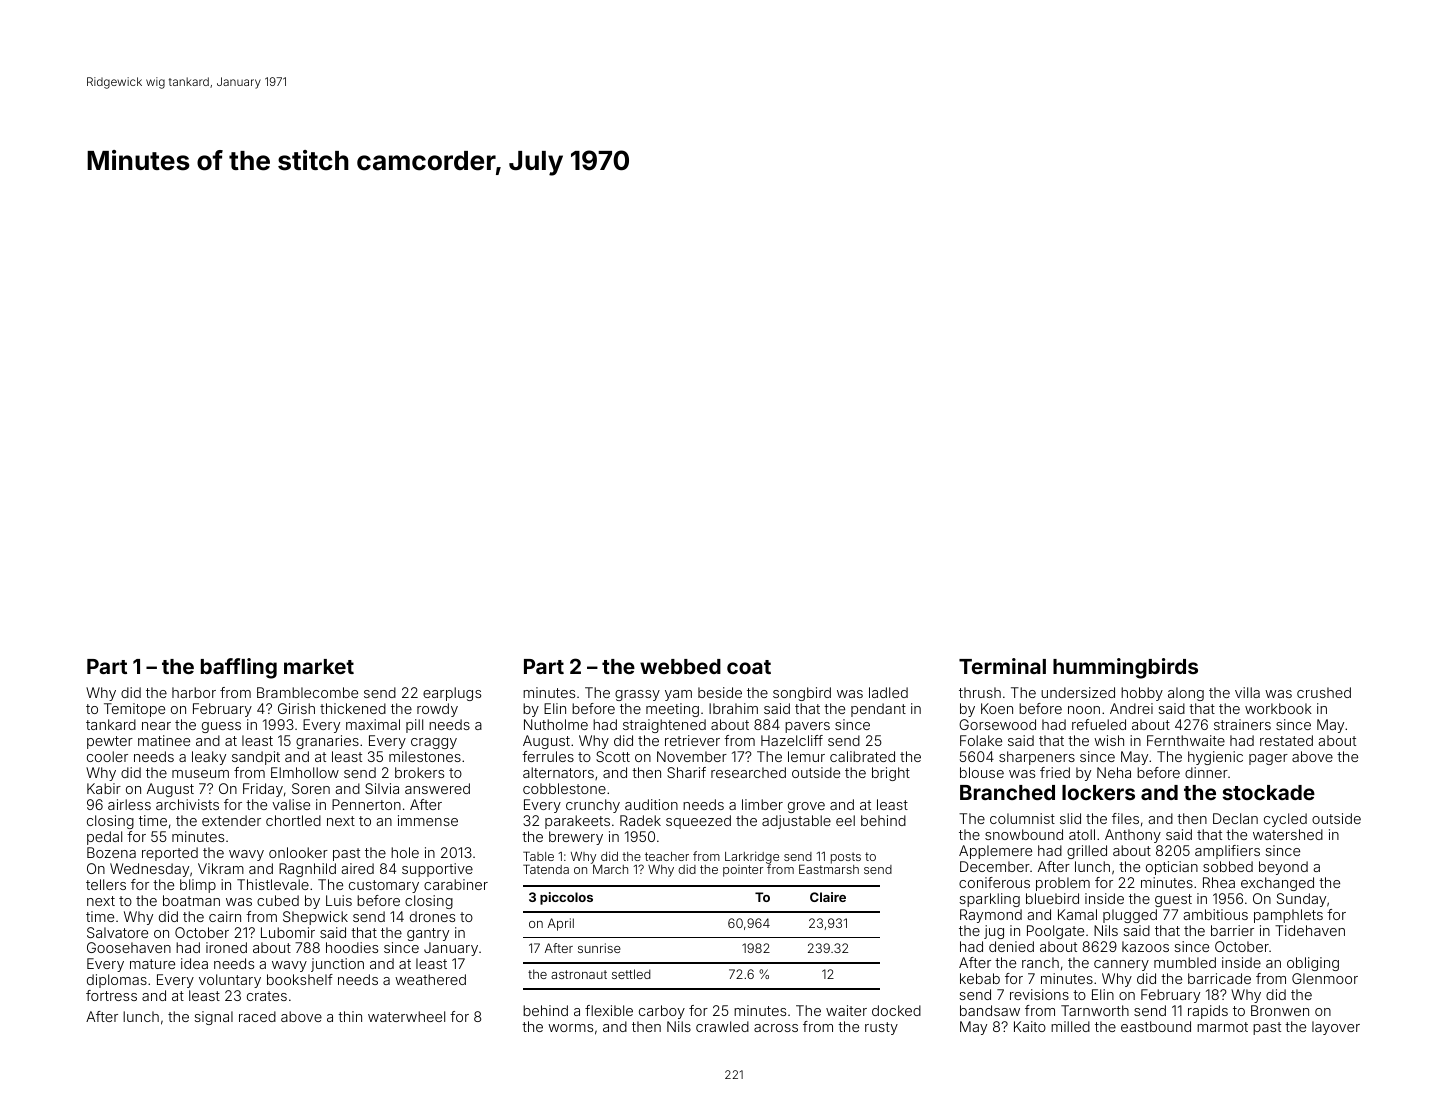  Describe the element at coordinates (1145, 946) in the screenshot. I see `kazoos` at that location.
